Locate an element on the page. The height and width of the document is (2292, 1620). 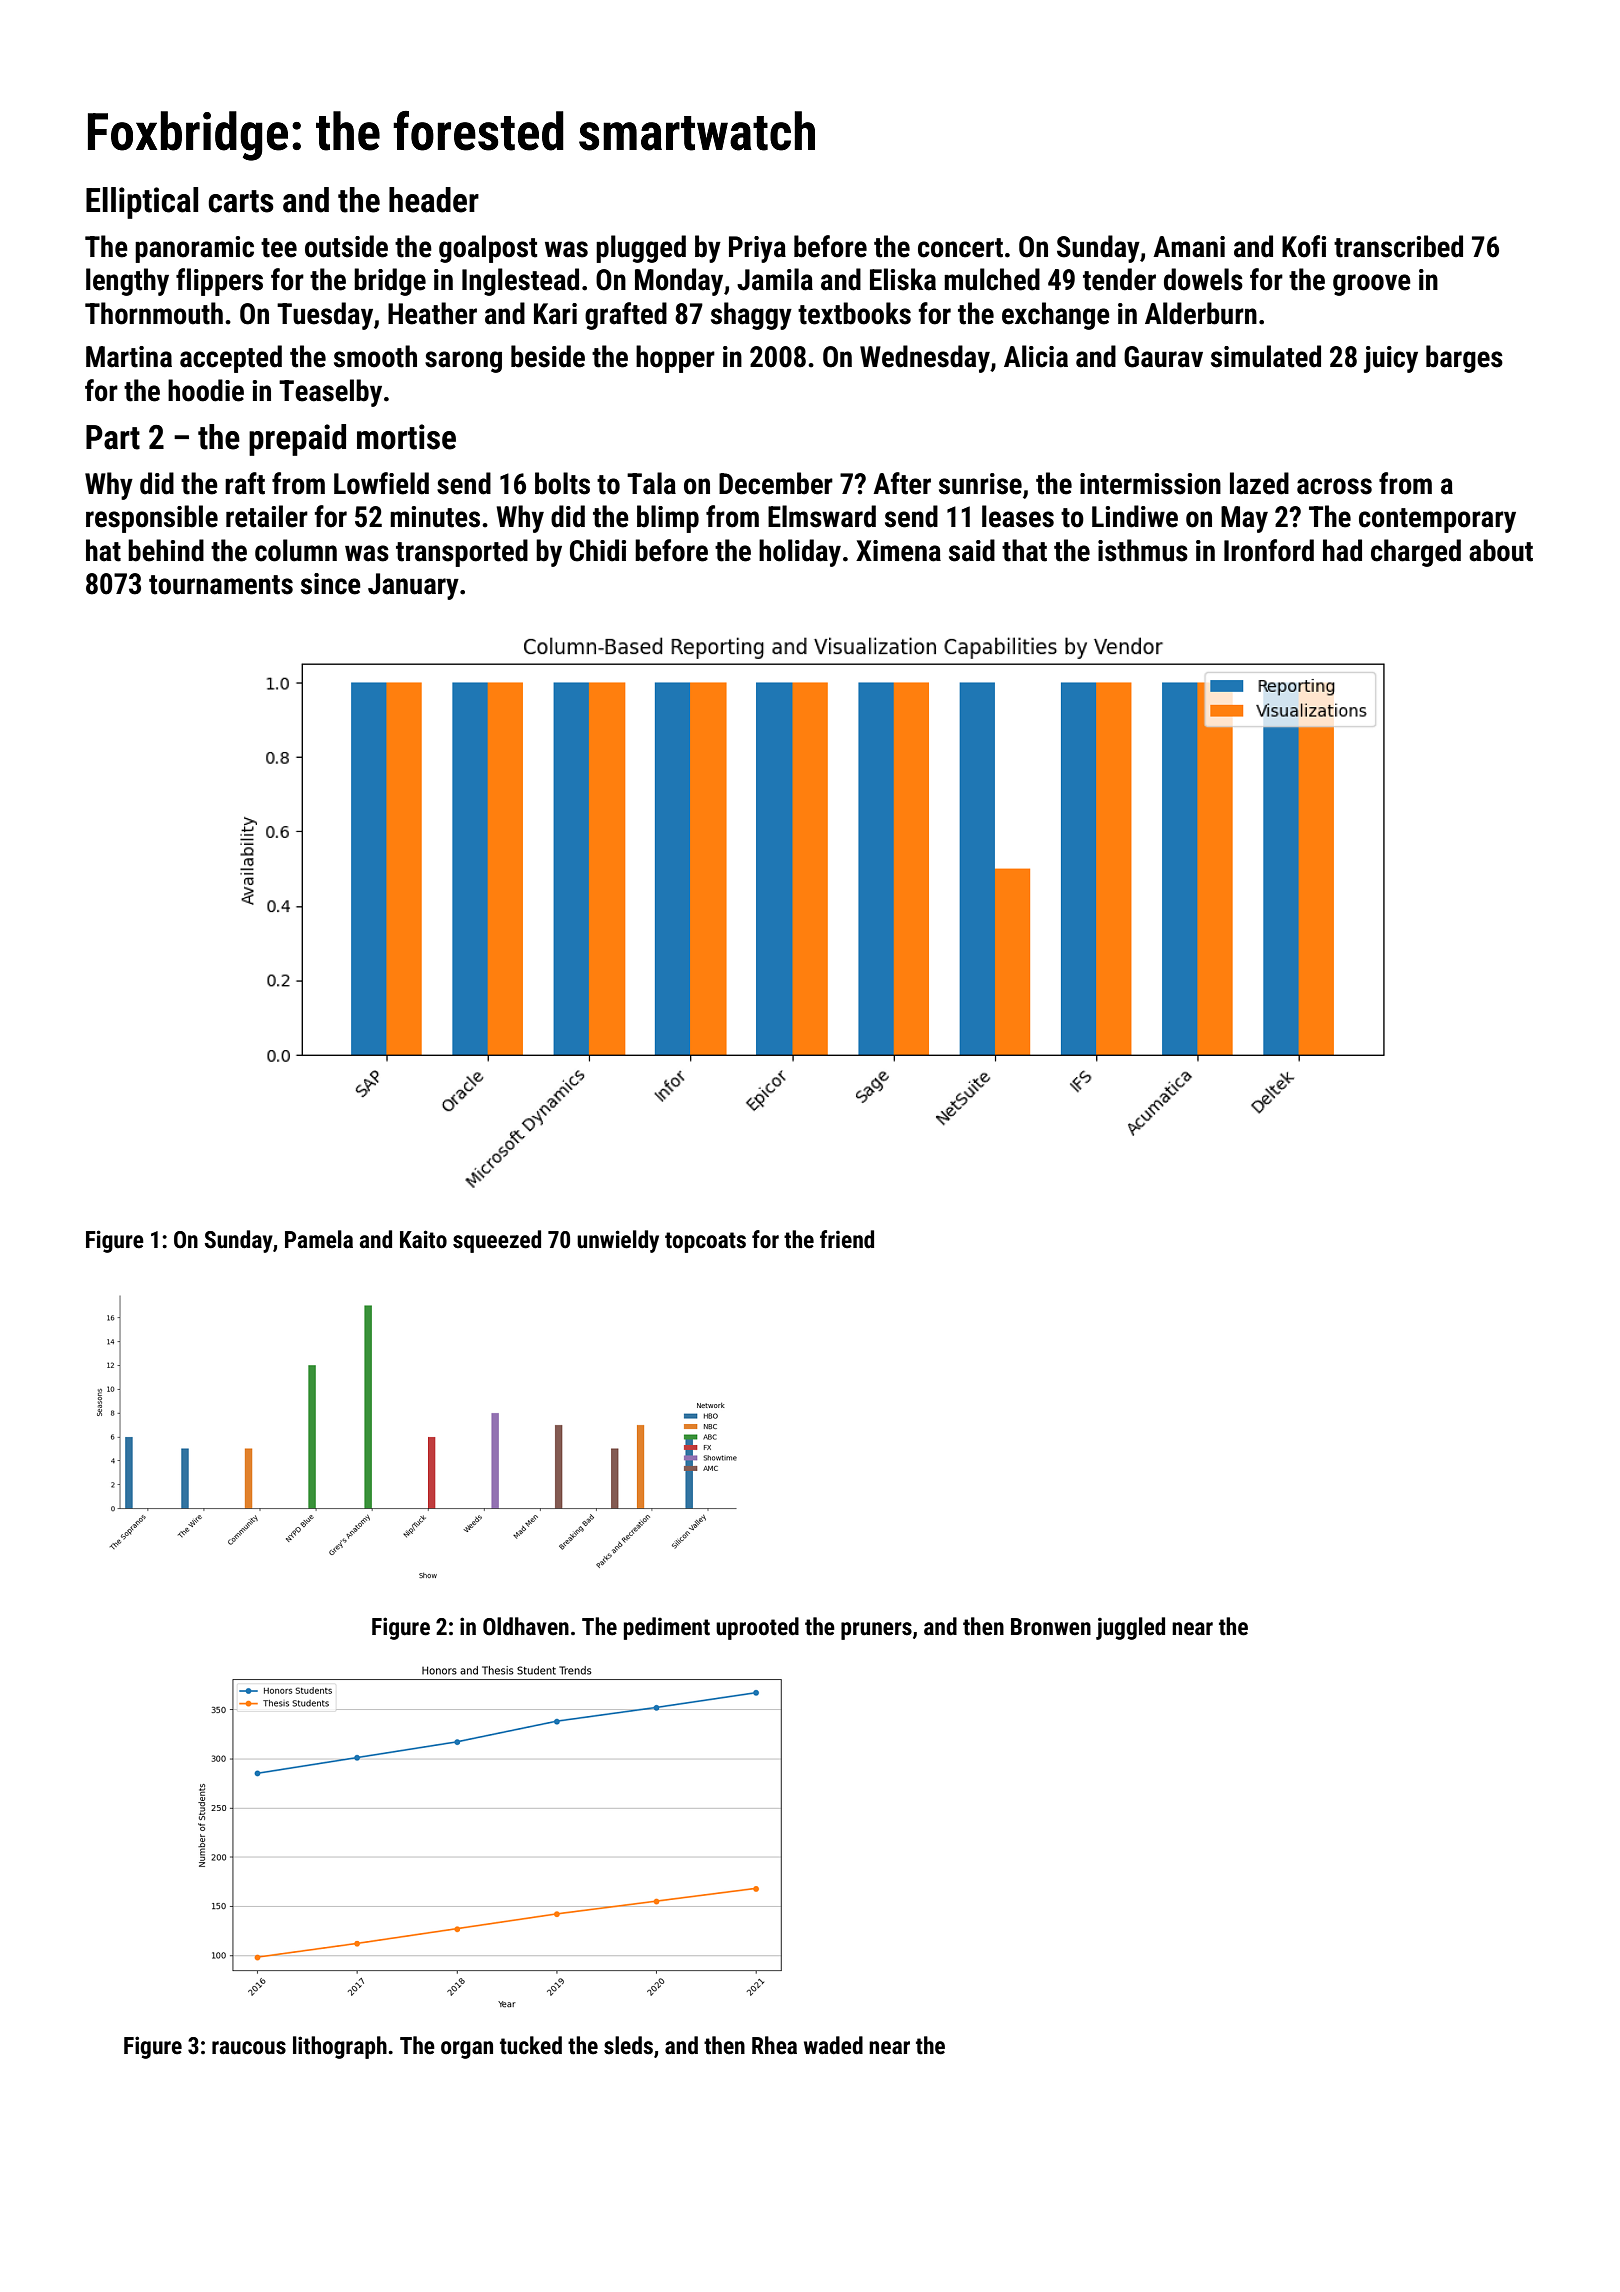
Oldhaven is located at coordinates (526, 1626).
